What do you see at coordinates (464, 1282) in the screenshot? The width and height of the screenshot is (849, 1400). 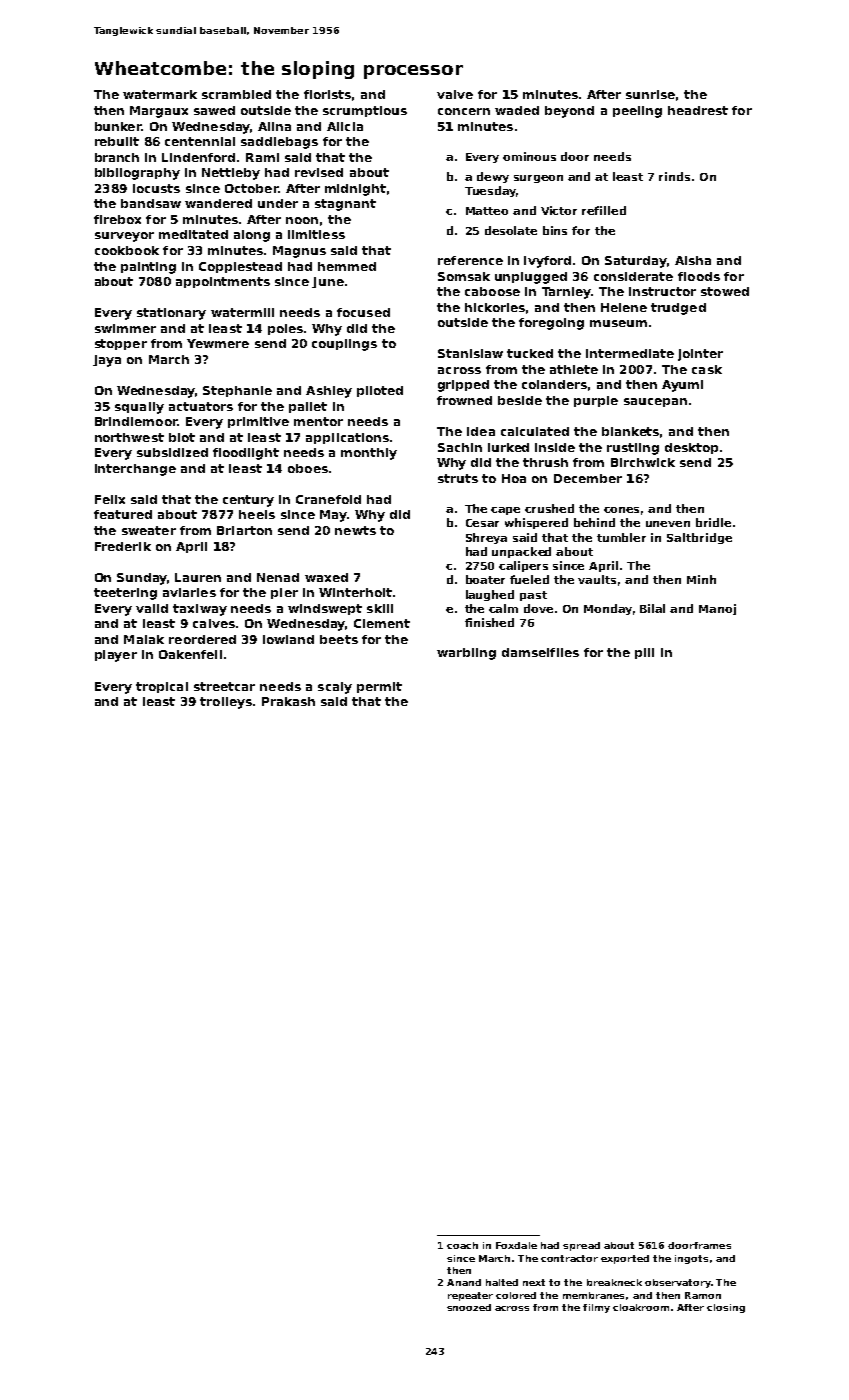 I see `Anand` at bounding box center [464, 1282].
